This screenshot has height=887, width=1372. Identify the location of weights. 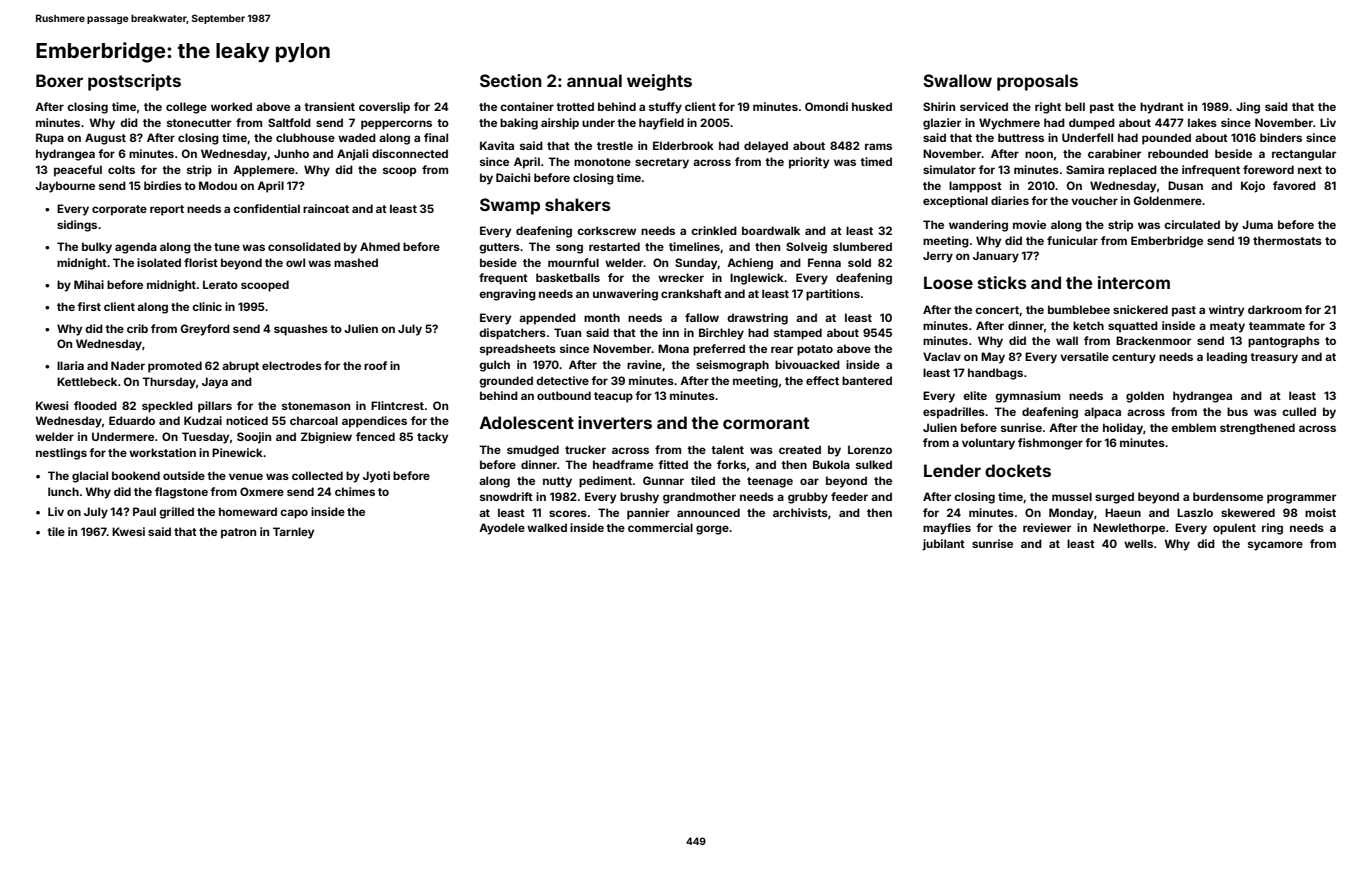
(659, 82).
